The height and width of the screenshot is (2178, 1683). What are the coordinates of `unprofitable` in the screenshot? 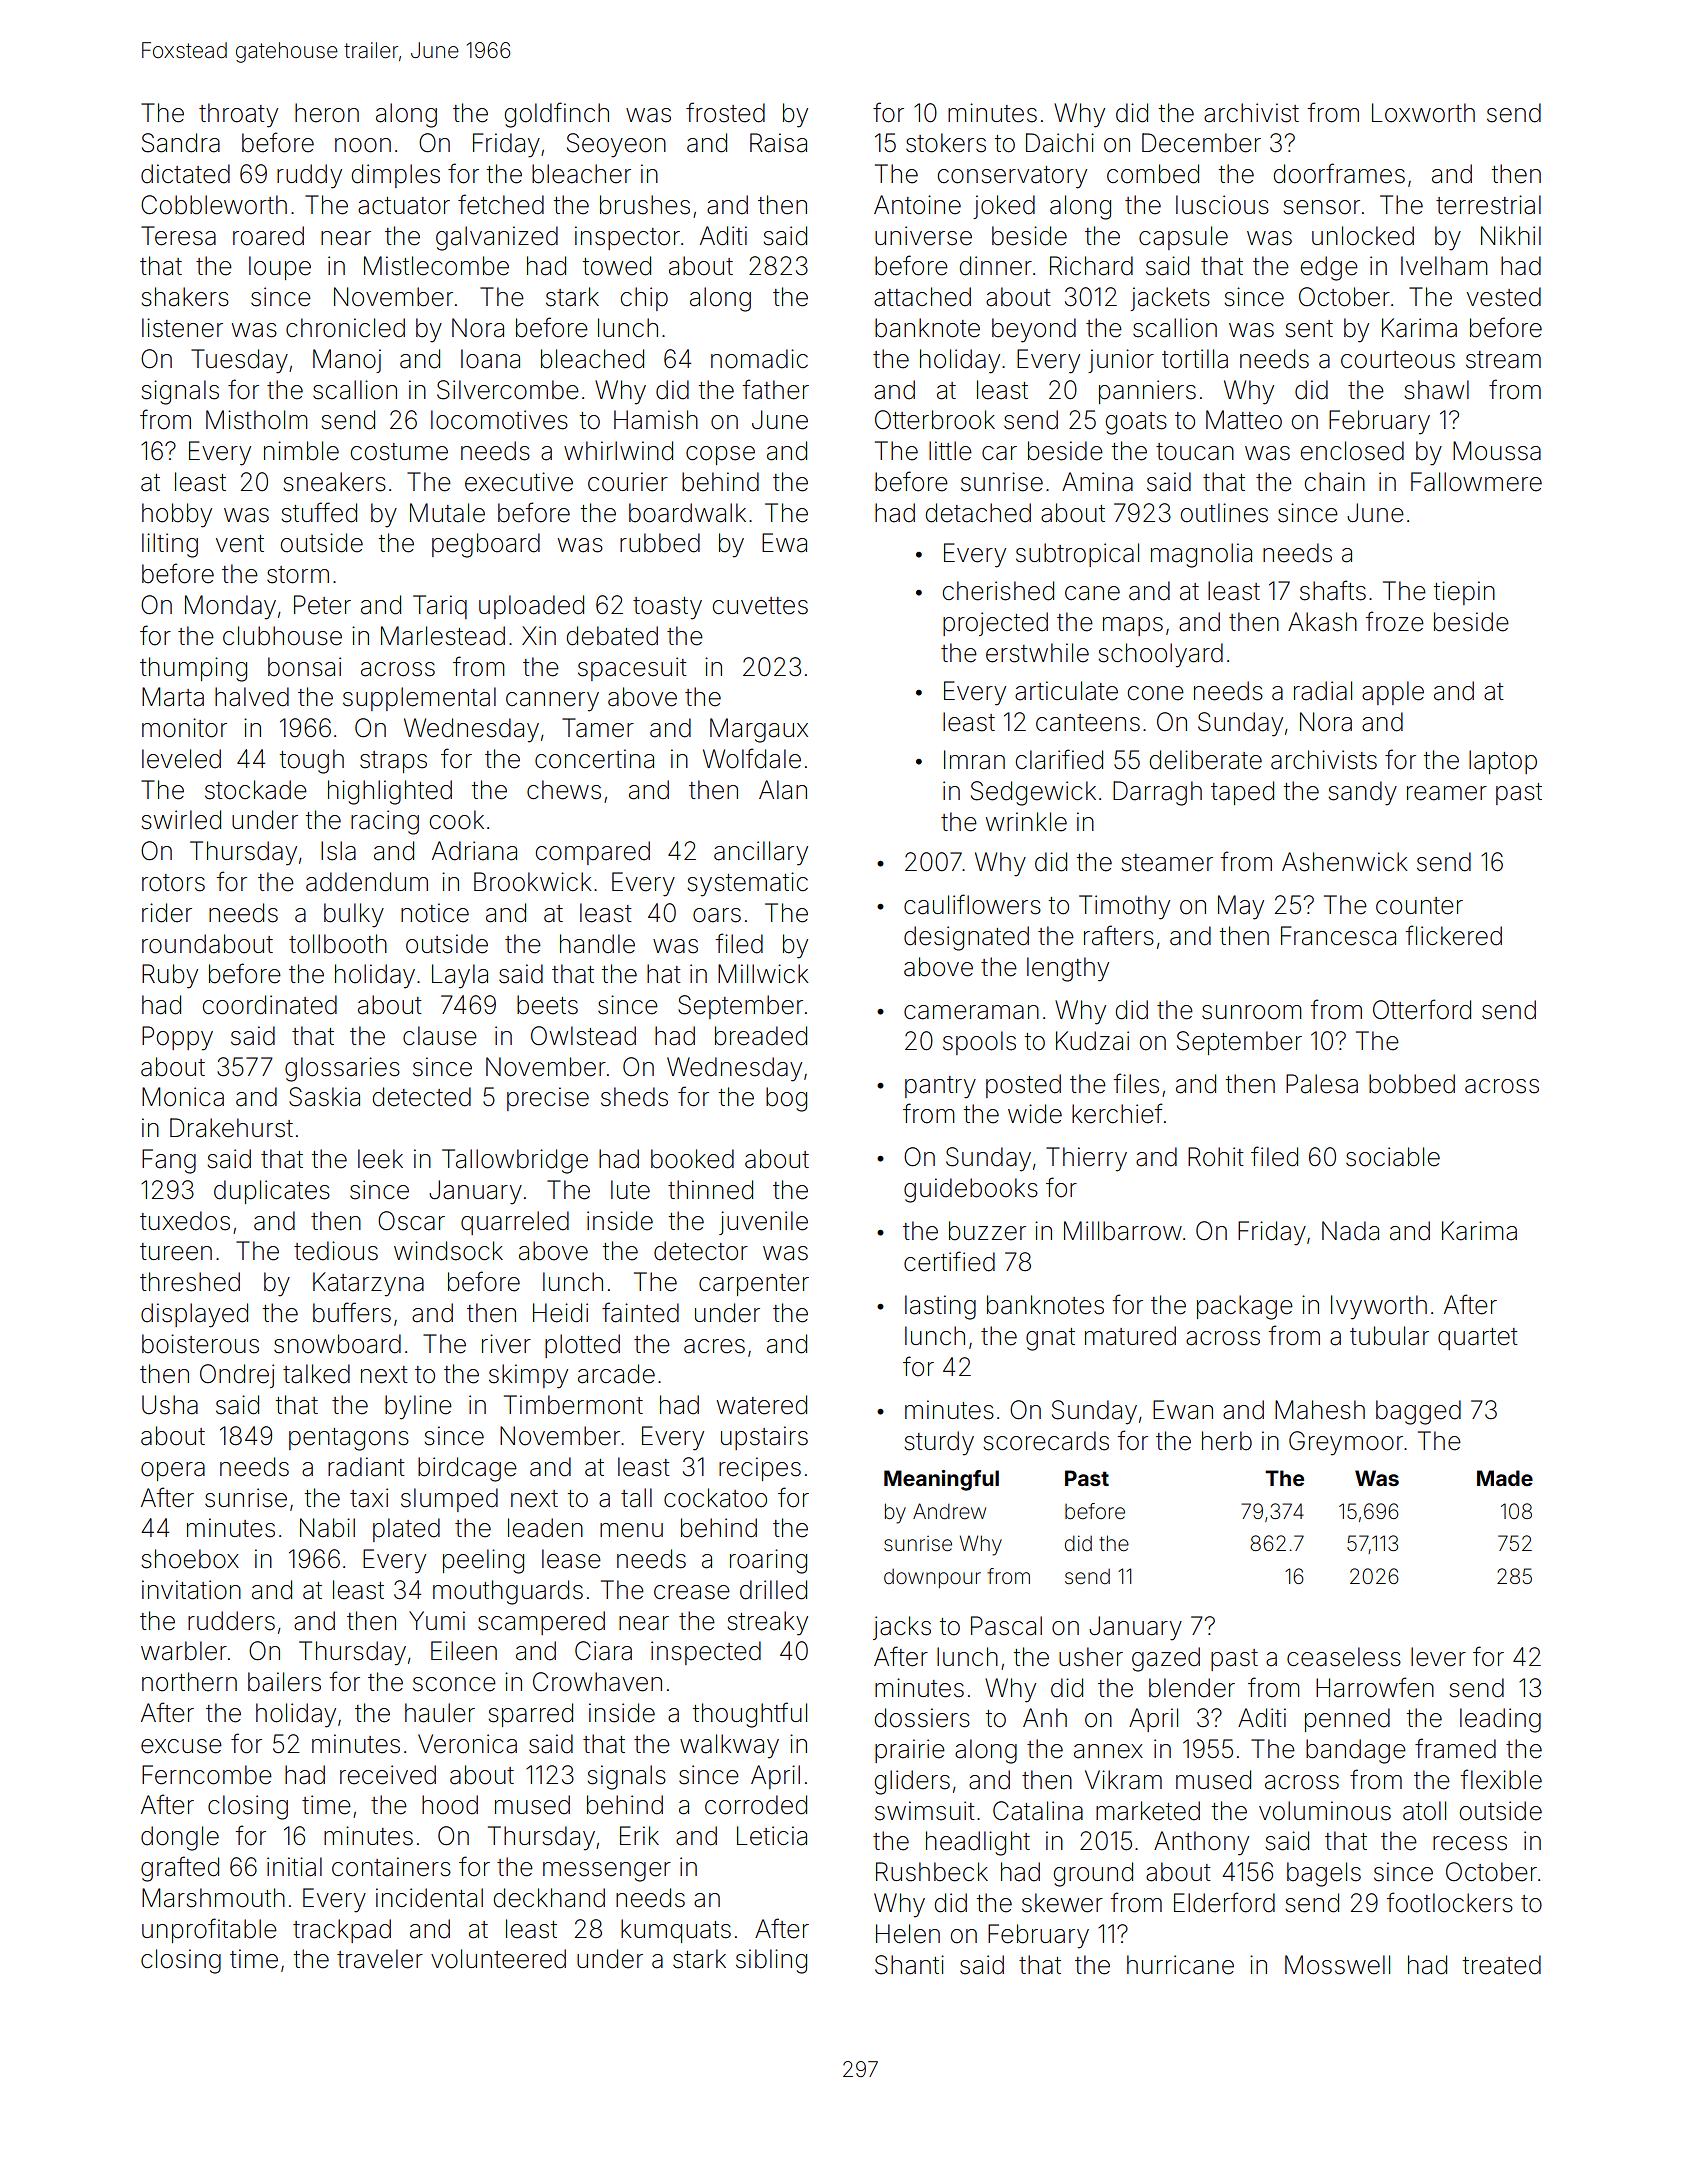 It's located at (209, 1930).
